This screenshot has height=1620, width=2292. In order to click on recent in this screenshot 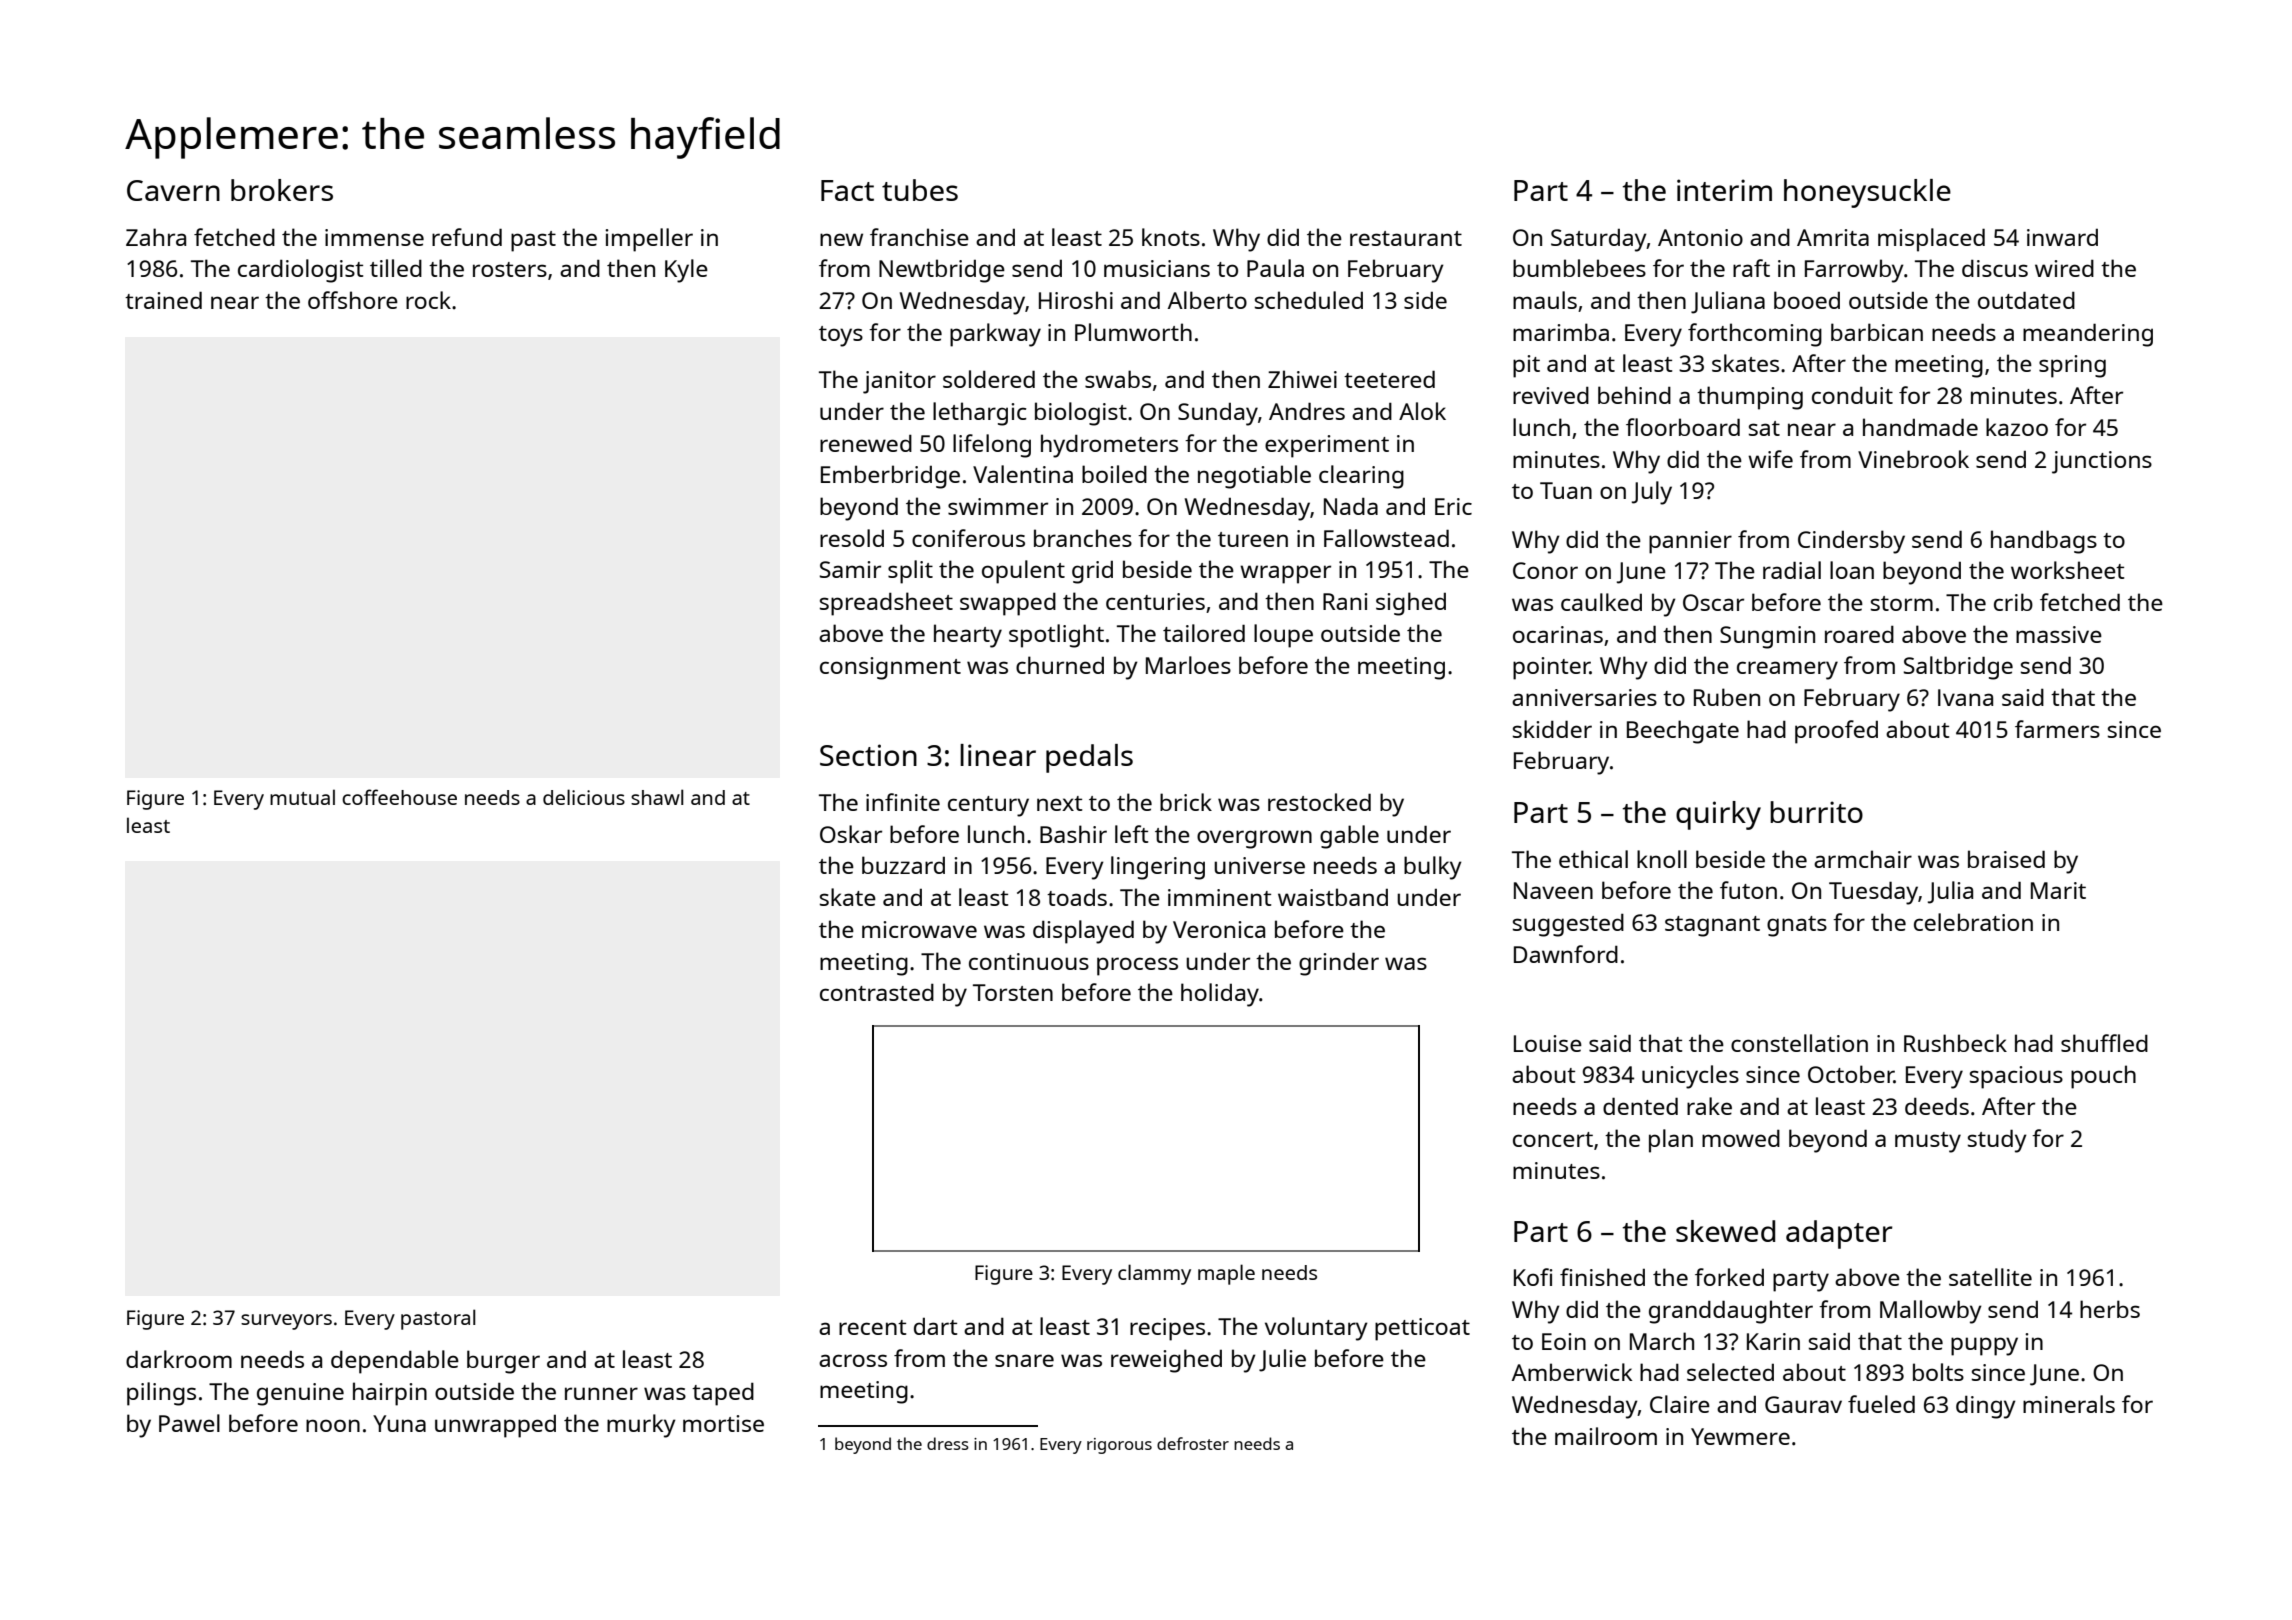, I will do `click(872, 1327)`.
